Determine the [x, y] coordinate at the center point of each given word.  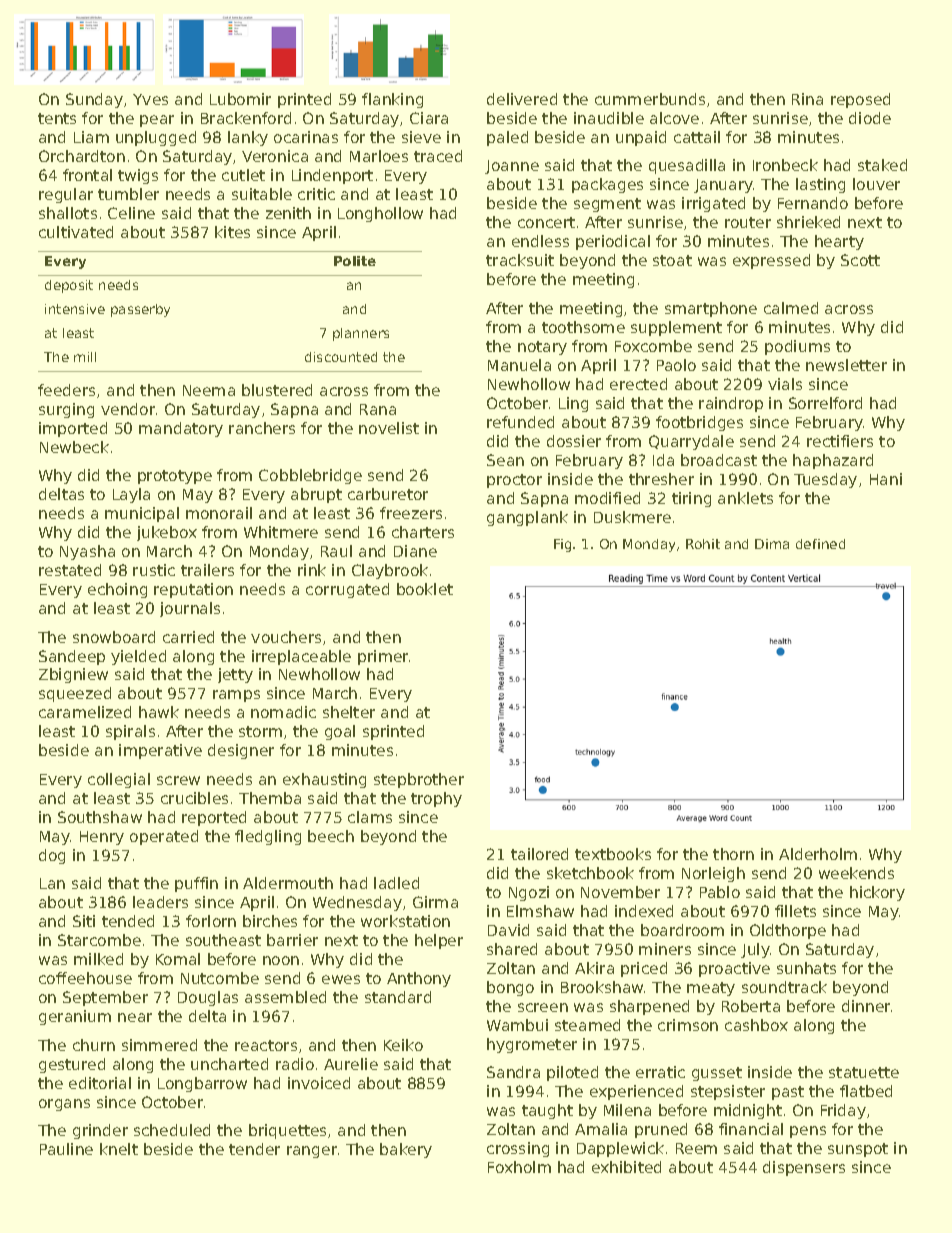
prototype [175, 477]
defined [820, 544]
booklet [425, 589]
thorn [733, 854]
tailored [539, 854]
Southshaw [100, 817]
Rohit [703, 544]
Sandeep [72, 657]
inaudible [609, 118]
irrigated [713, 204]
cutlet [243, 175]
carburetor [388, 494]
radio [295, 1064]
